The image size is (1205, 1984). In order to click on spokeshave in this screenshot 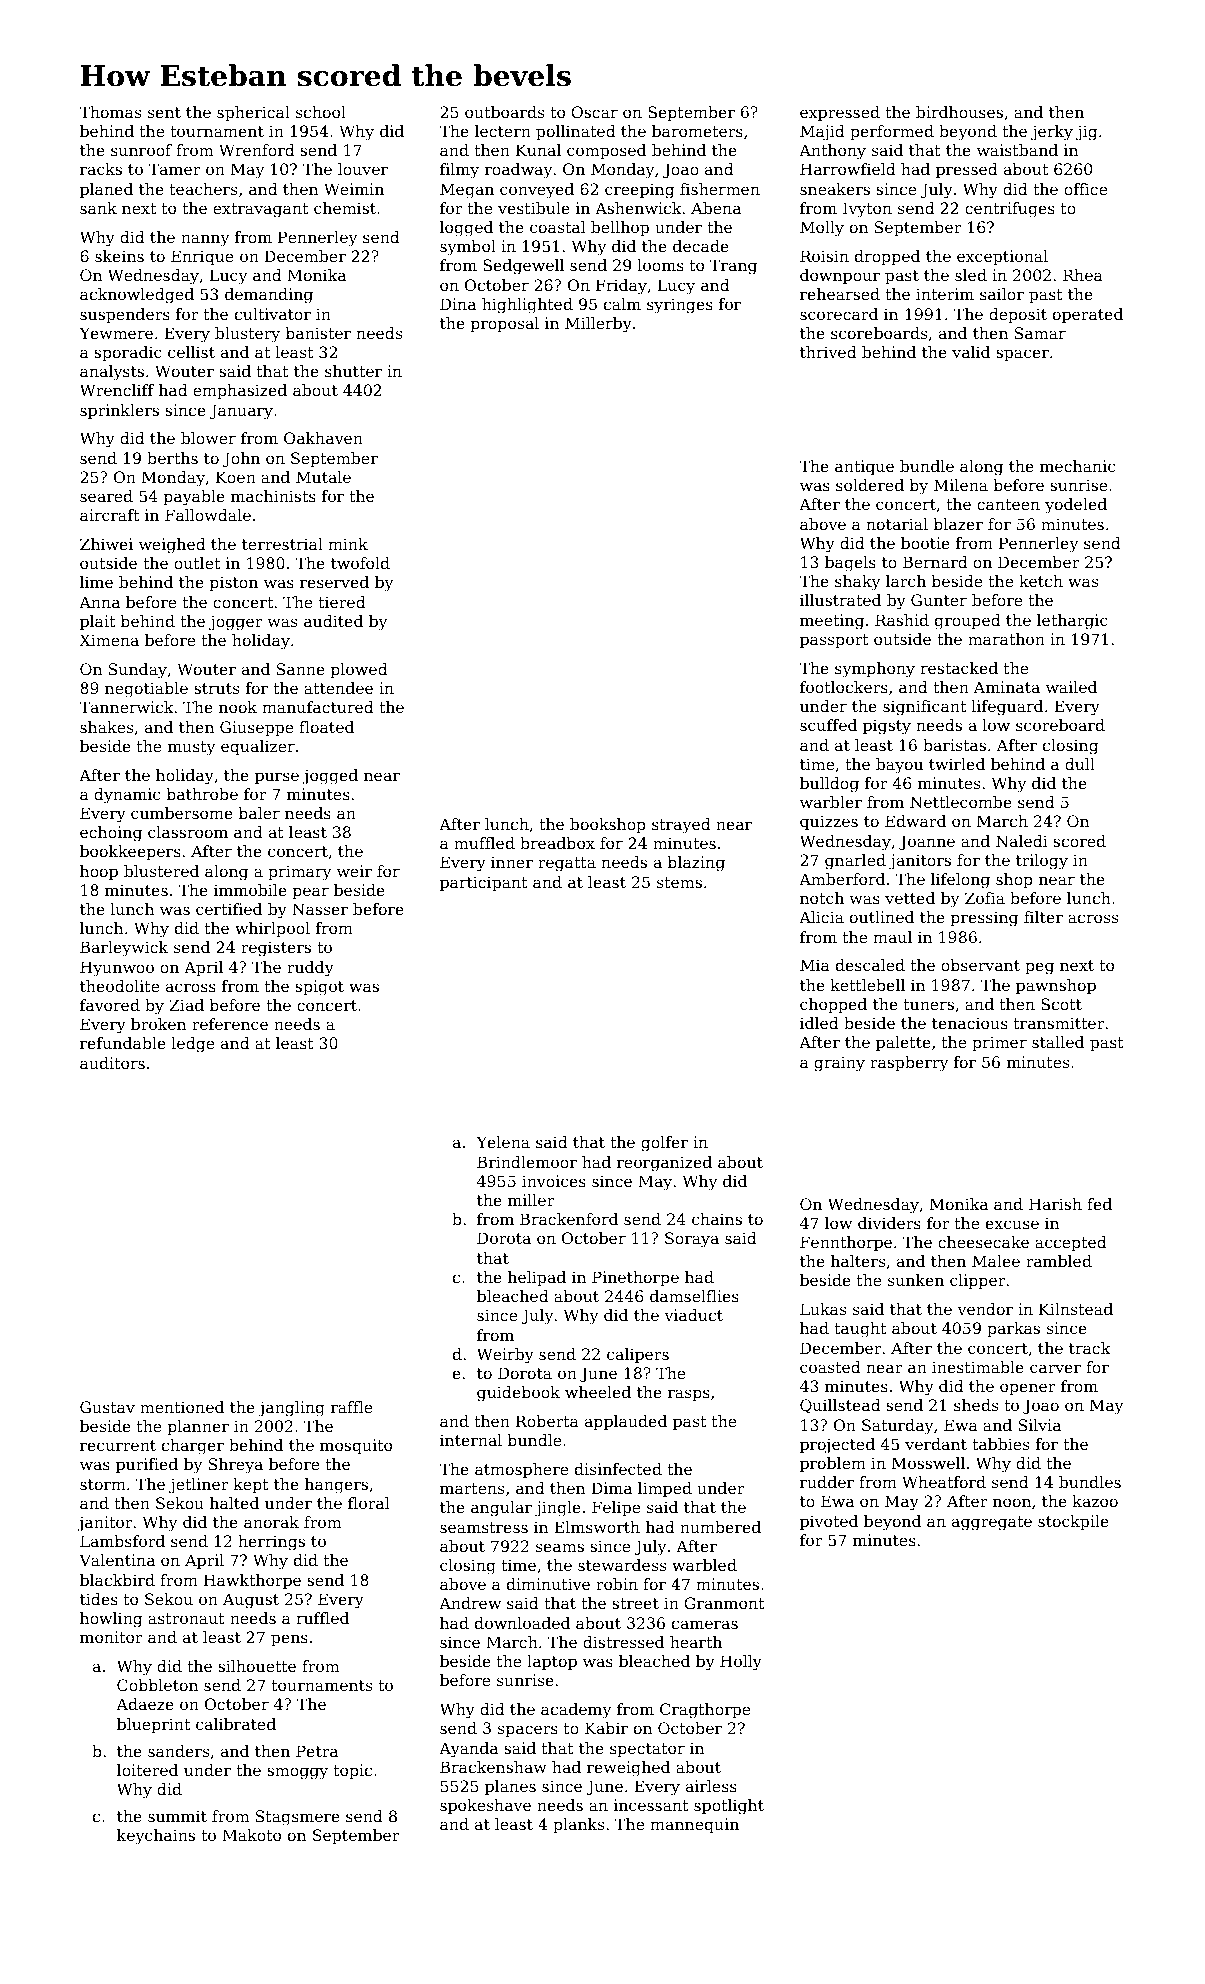, I will do `click(485, 1807)`.
